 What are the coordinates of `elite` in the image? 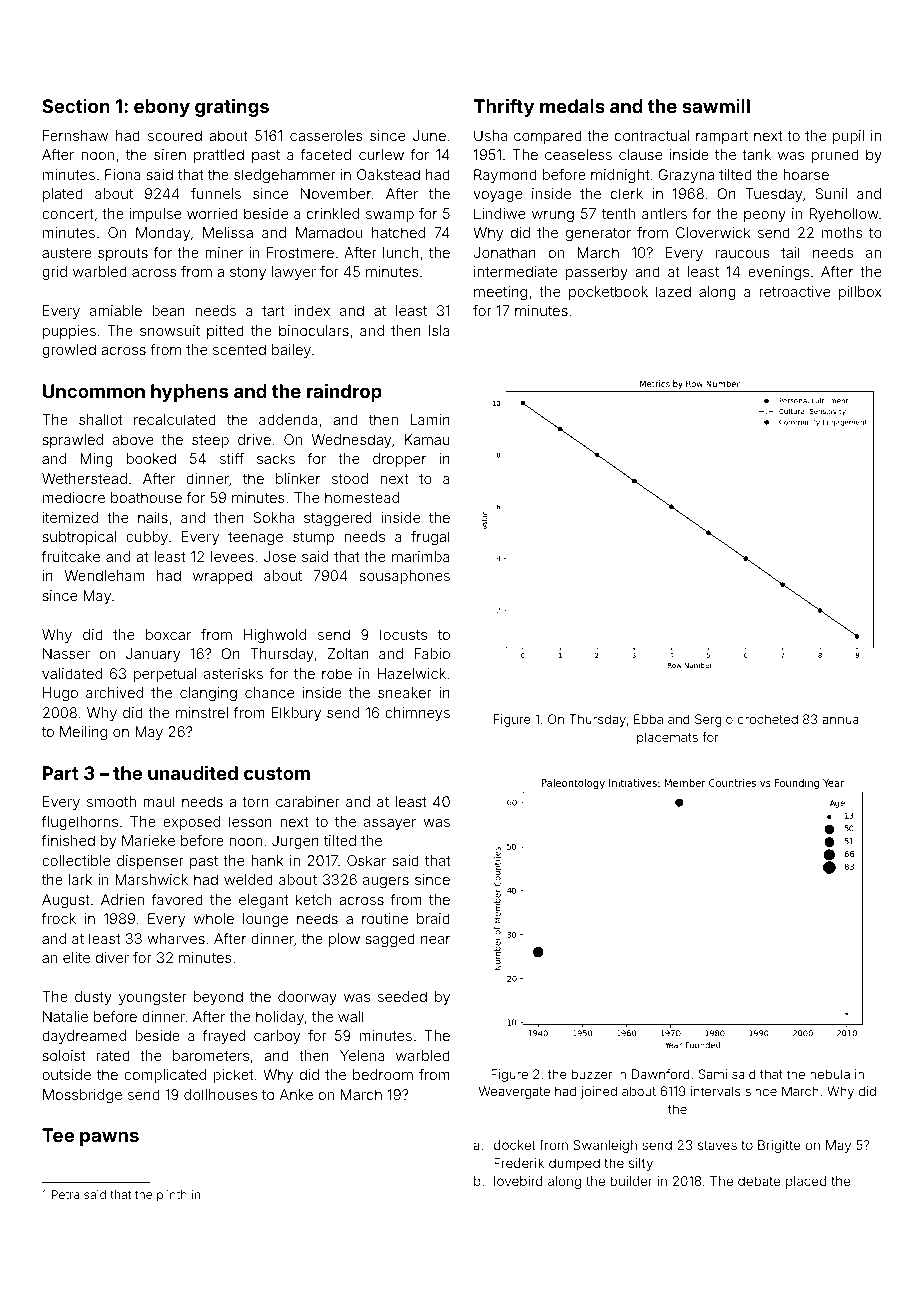 It's located at (76, 957).
